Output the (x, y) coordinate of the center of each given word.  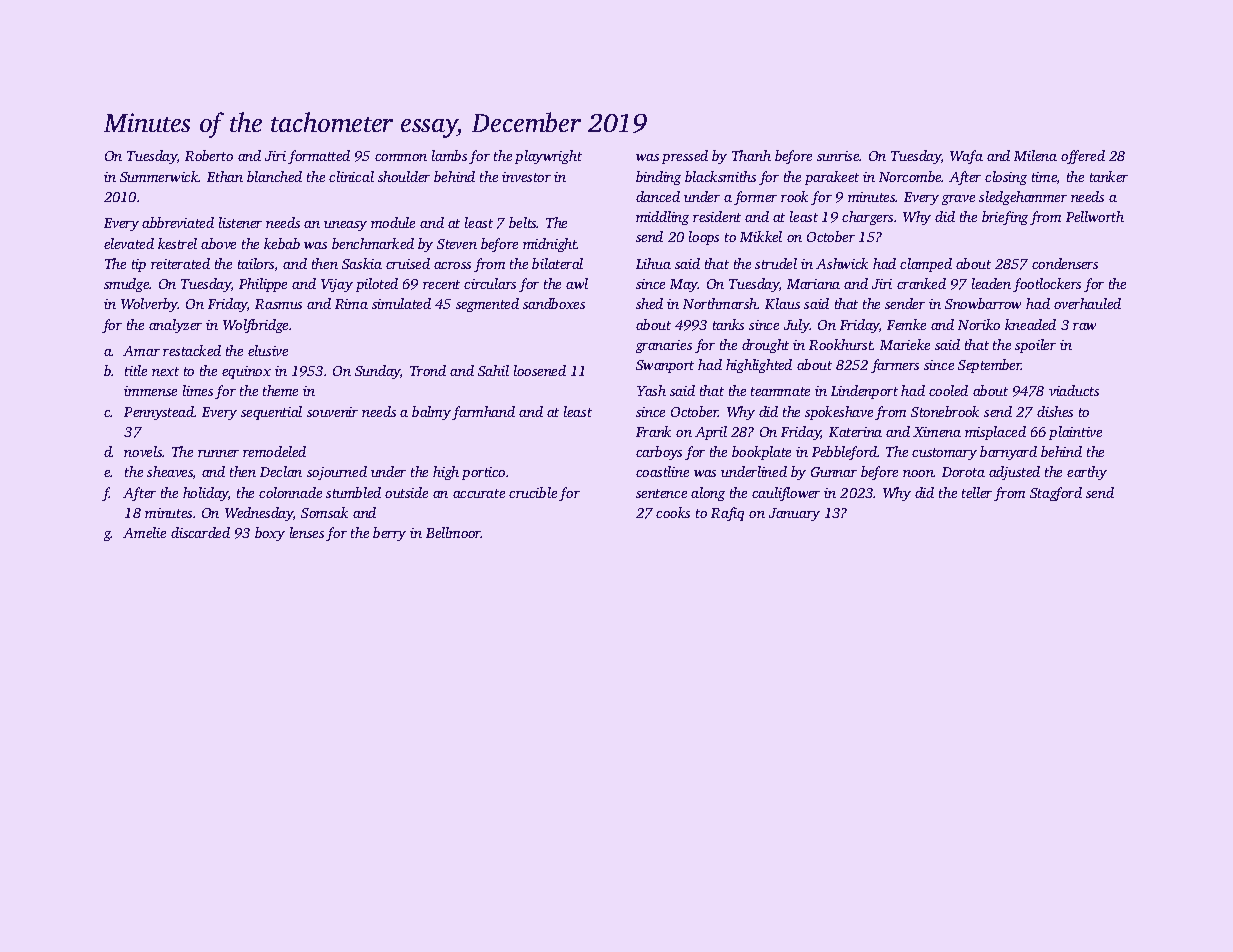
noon (918, 473)
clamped (926, 265)
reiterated (180, 263)
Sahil (493, 370)
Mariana (813, 284)
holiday (205, 494)
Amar (141, 351)
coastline (662, 471)
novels (143, 451)
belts (523, 222)
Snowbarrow (983, 303)
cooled (948, 390)
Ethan (225, 176)
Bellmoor (453, 532)
